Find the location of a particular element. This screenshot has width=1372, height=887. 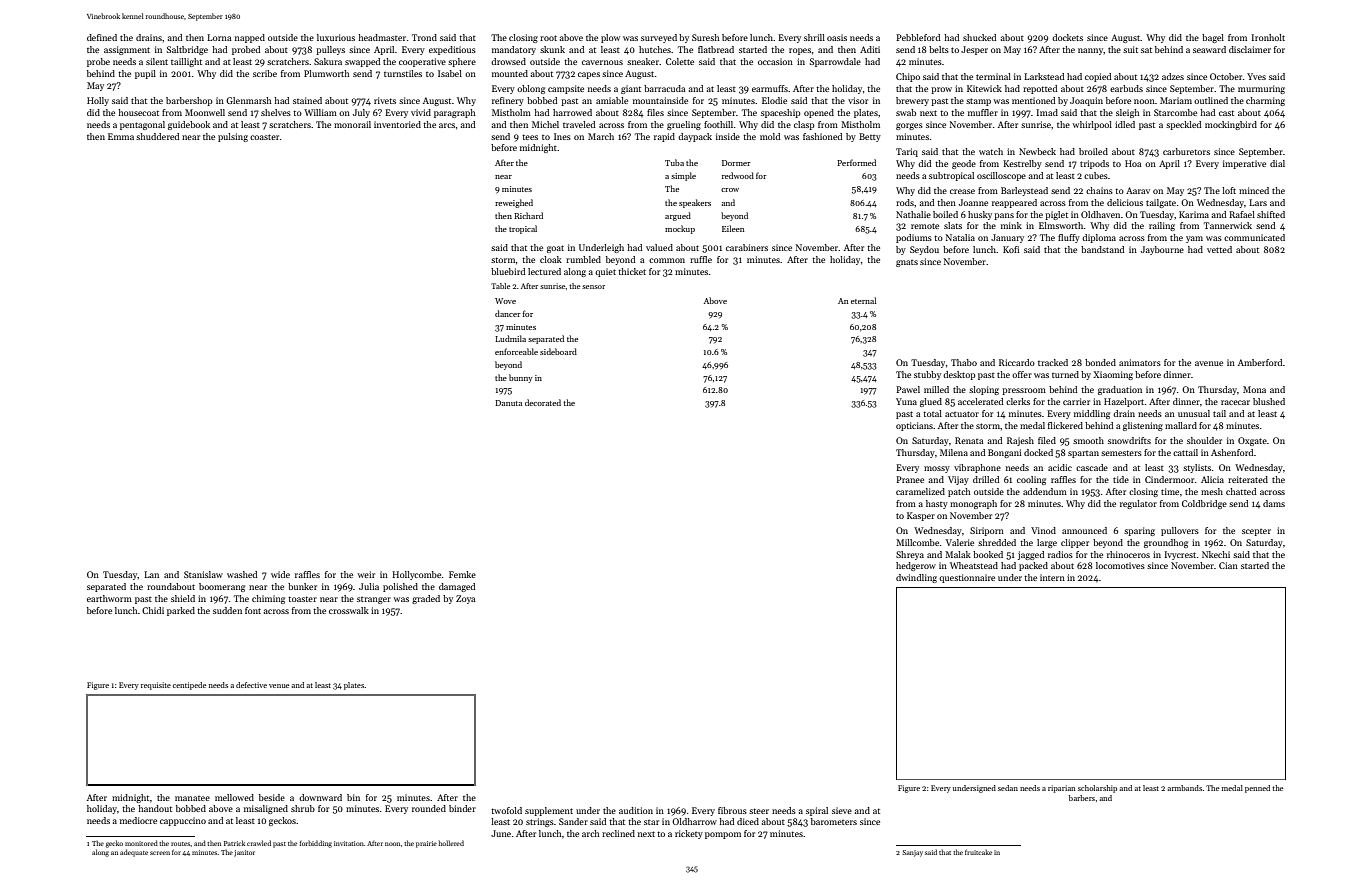

tracked is located at coordinates (1053, 362).
